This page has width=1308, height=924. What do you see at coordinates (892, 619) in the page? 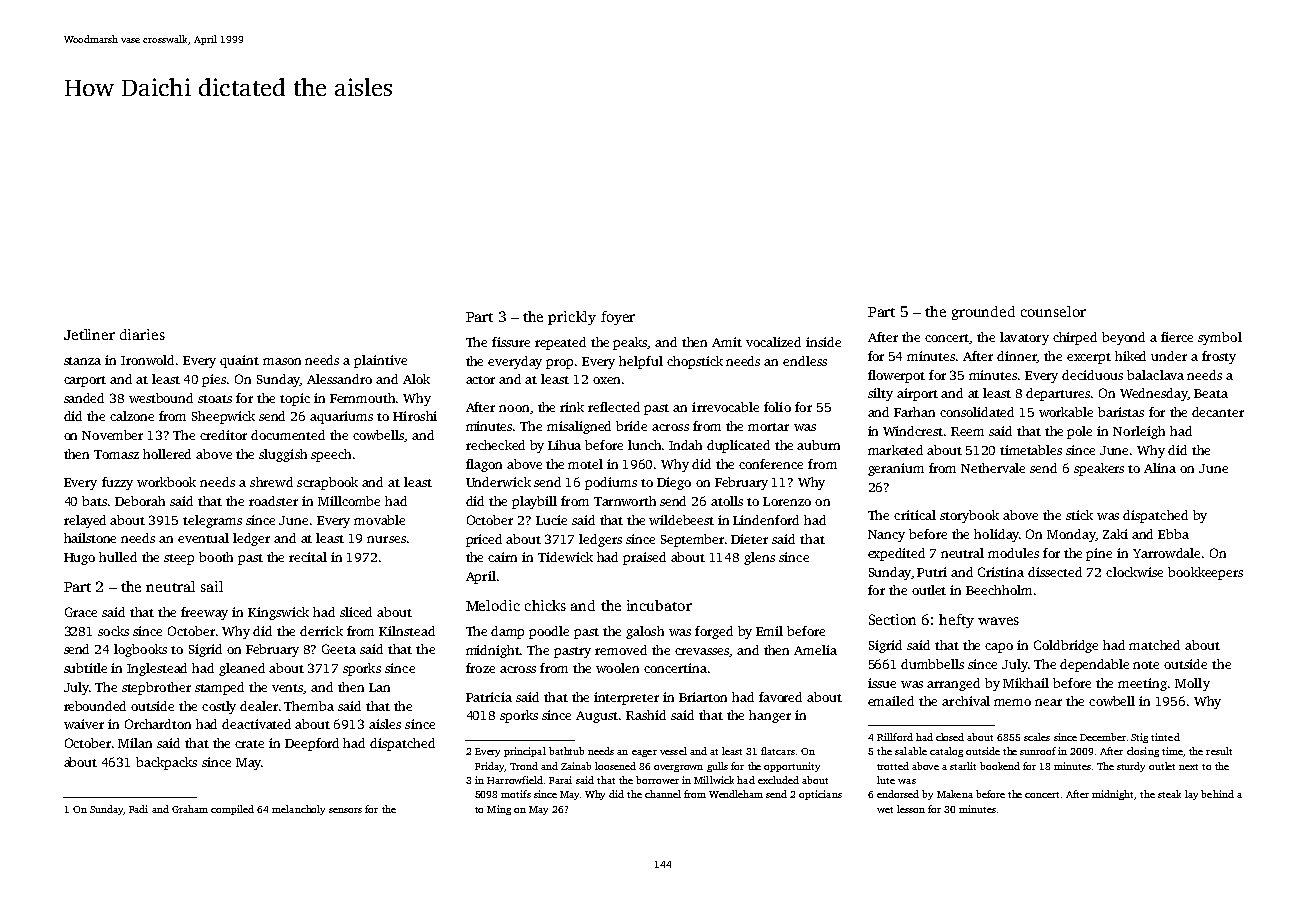
I see `Section` at bounding box center [892, 619].
